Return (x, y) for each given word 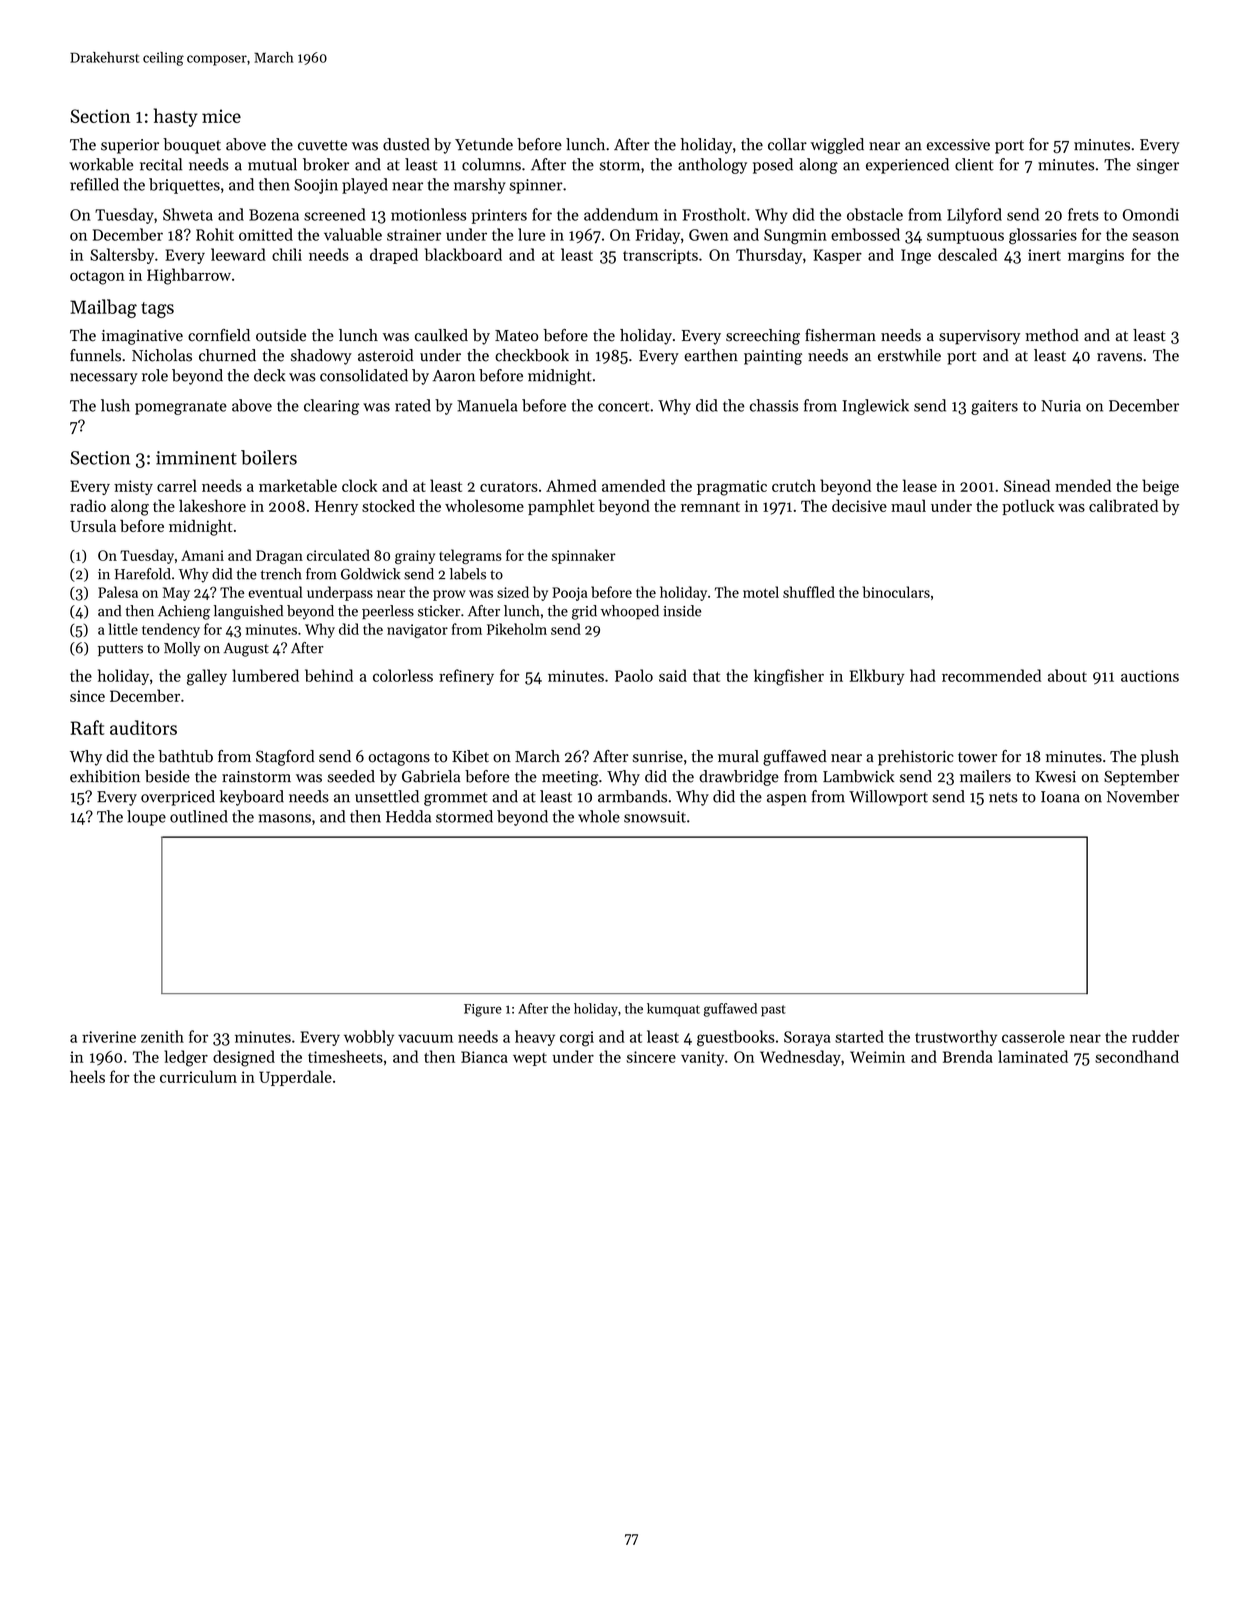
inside (682, 611)
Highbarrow (189, 276)
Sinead (1027, 485)
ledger (186, 1058)
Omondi (1151, 214)
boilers (269, 457)
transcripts (660, 256)
